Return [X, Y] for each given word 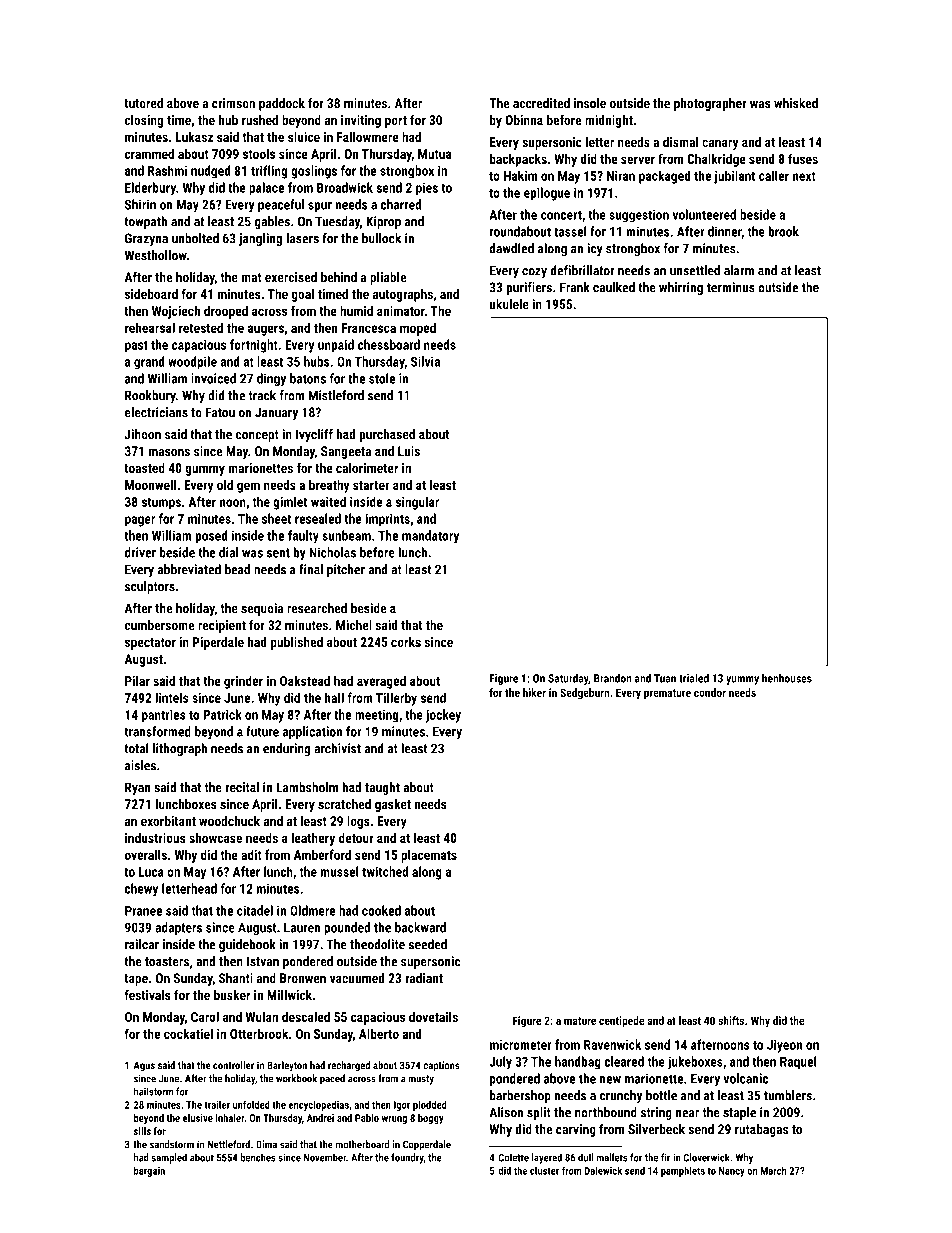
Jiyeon [784, 1046]
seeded [428, 944]
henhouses [787, 678]
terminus [731, 287]
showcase [215, 837]
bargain [149, 1171]
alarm [739, 270]
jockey [443, 716]
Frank [575, 287]
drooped [226, 312]
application [312, 733]
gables [272, 222]
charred [401, 204]
